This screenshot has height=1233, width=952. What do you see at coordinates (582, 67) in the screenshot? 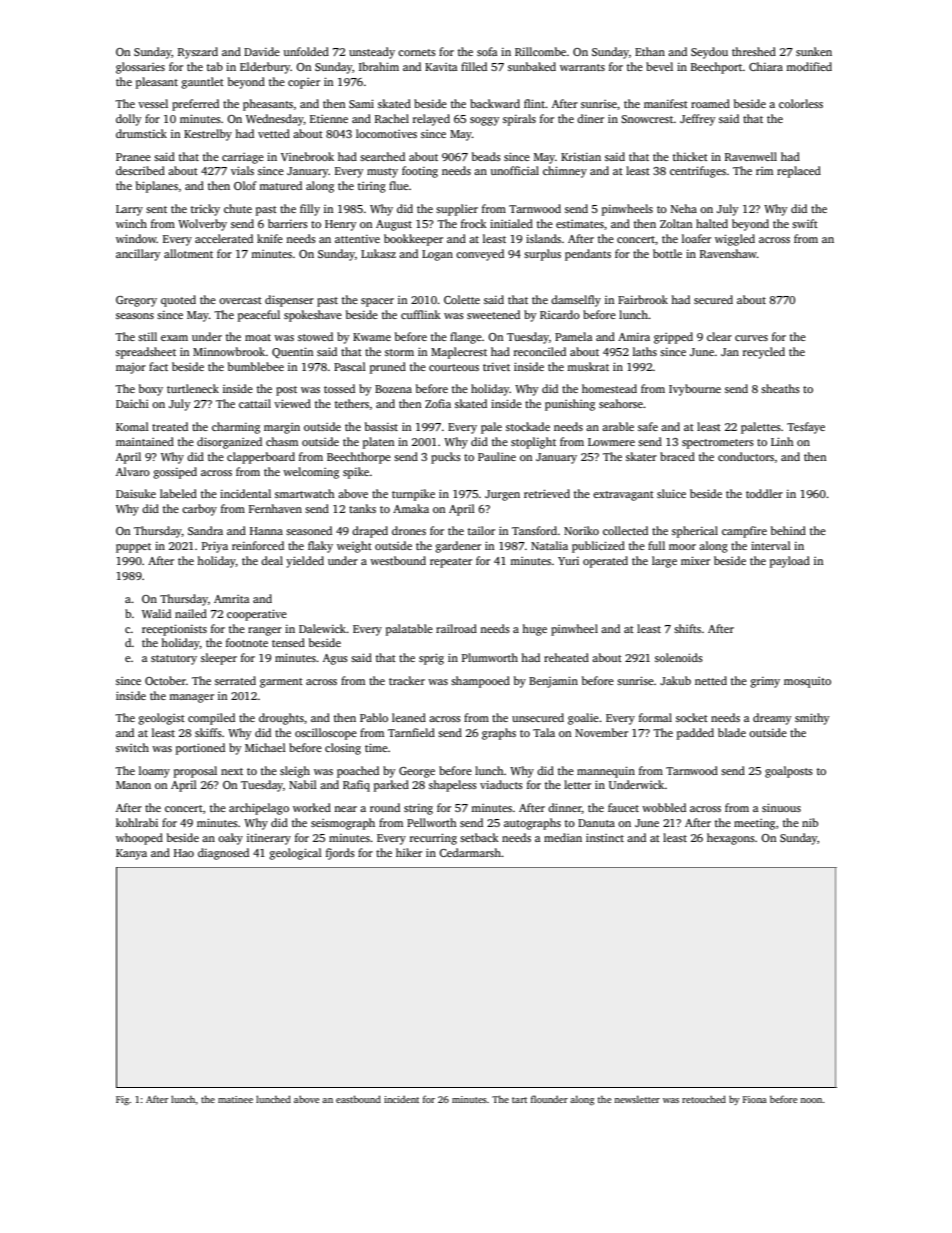
I see `warrants` at bounding box center [582, 67].
